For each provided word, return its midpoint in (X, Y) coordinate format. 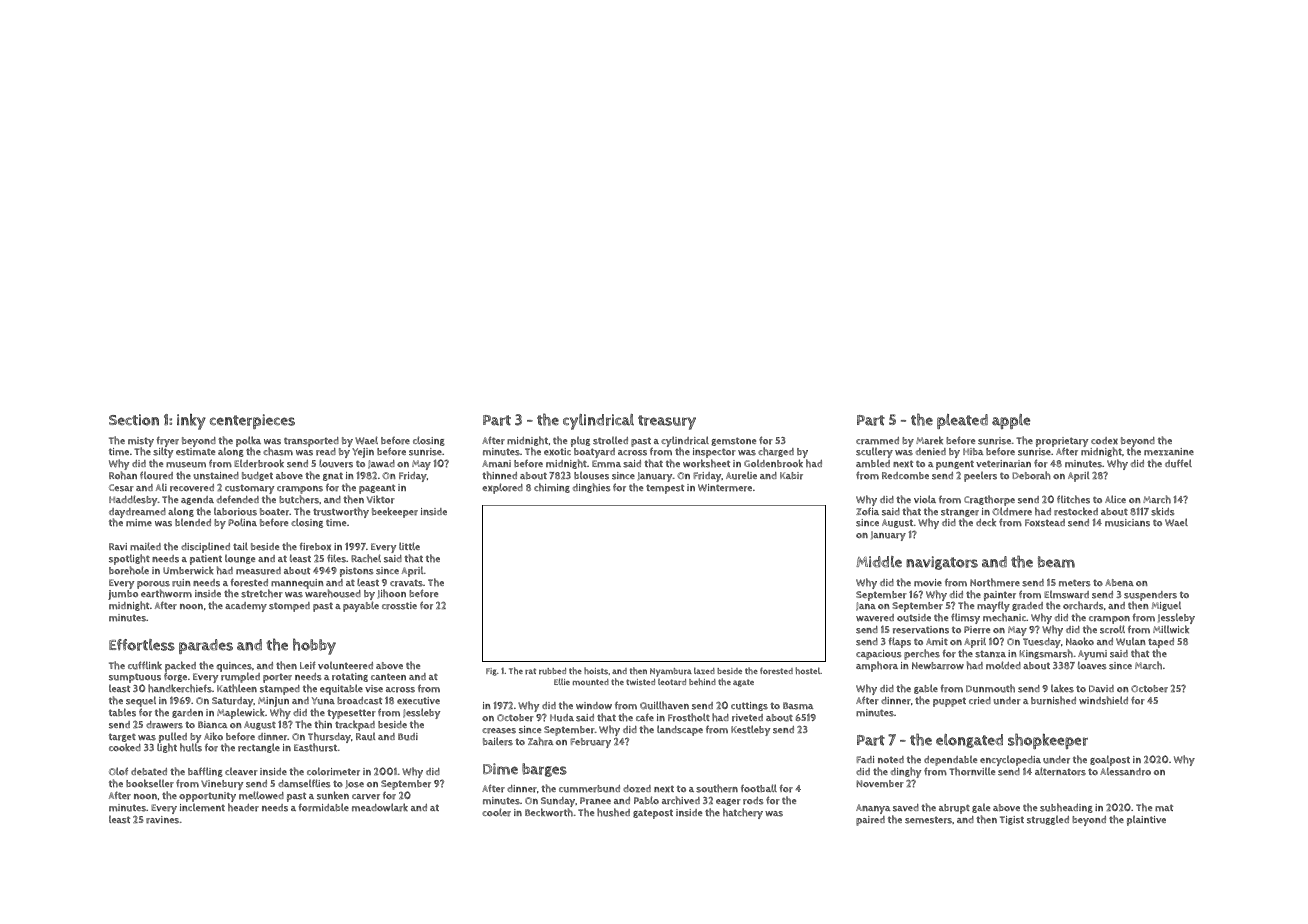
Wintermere (725, 488)
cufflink (145, 665)
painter (1000, 596)
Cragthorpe (989, 500)
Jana (866, 606)
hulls (191, 748)
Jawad (381, 464)
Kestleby (750, 730)
